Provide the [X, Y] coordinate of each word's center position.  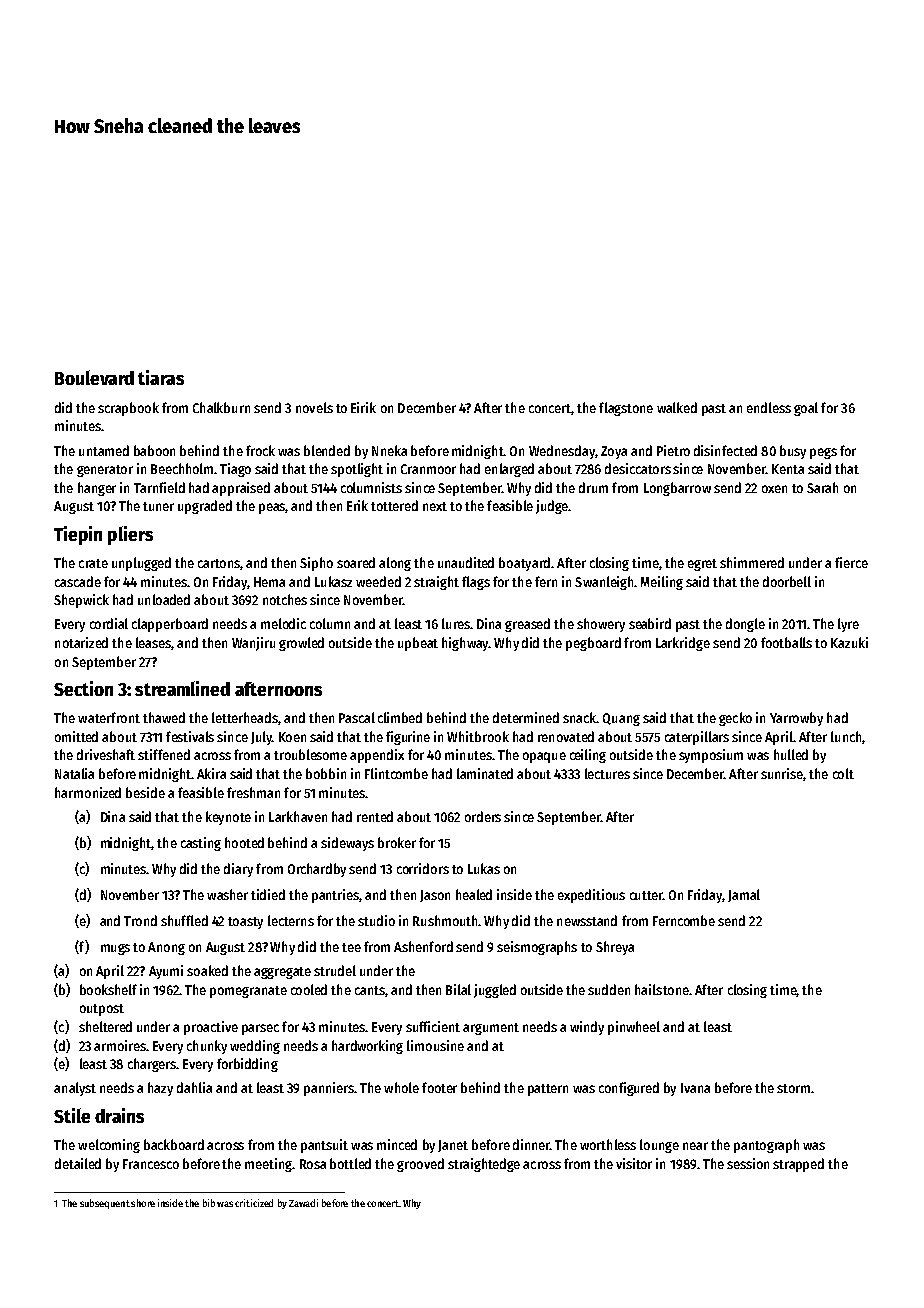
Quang [621, 719]
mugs [115, 949]
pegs [823, 453]
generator [105, 471]
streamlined [182, 688]
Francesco [151, 1164]
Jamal [744, 895]
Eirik [363, 407]
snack [580, 717]
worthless [608, 1144]
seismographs [537, 948]
